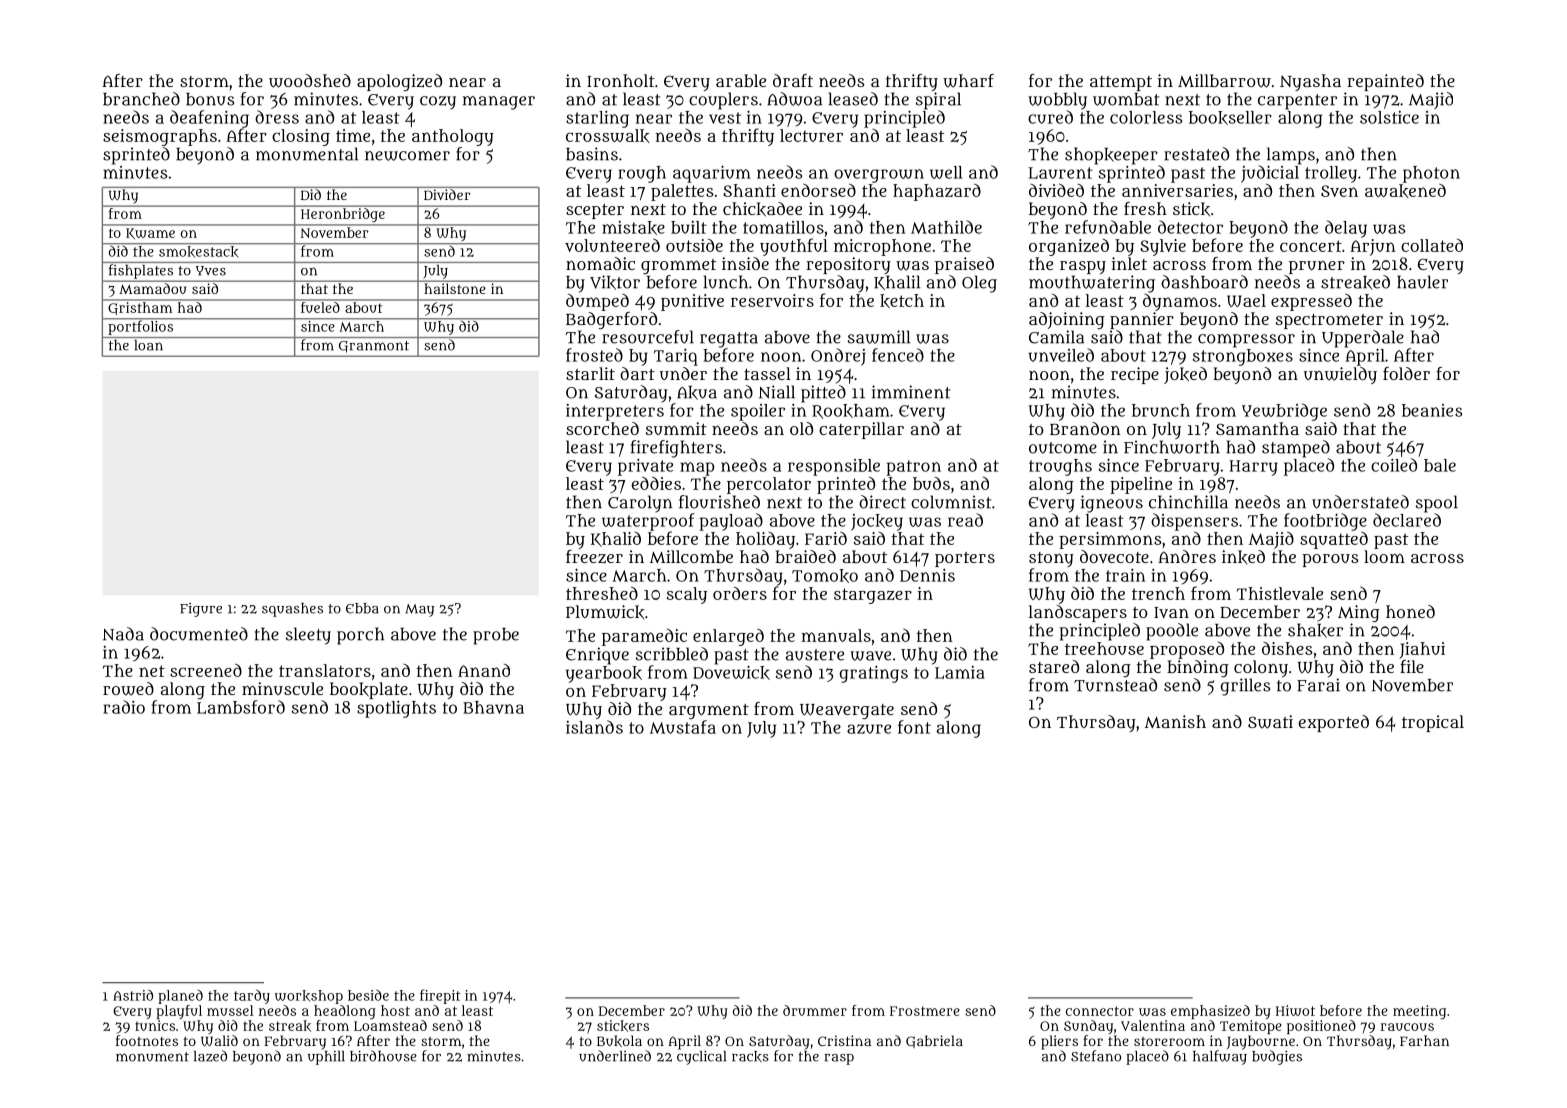 The width and height of the page is (1567, 1108). What do you see at coordinates (1359, 613) in the page?
I see `Ming` at bounding box center [1359, 613].
